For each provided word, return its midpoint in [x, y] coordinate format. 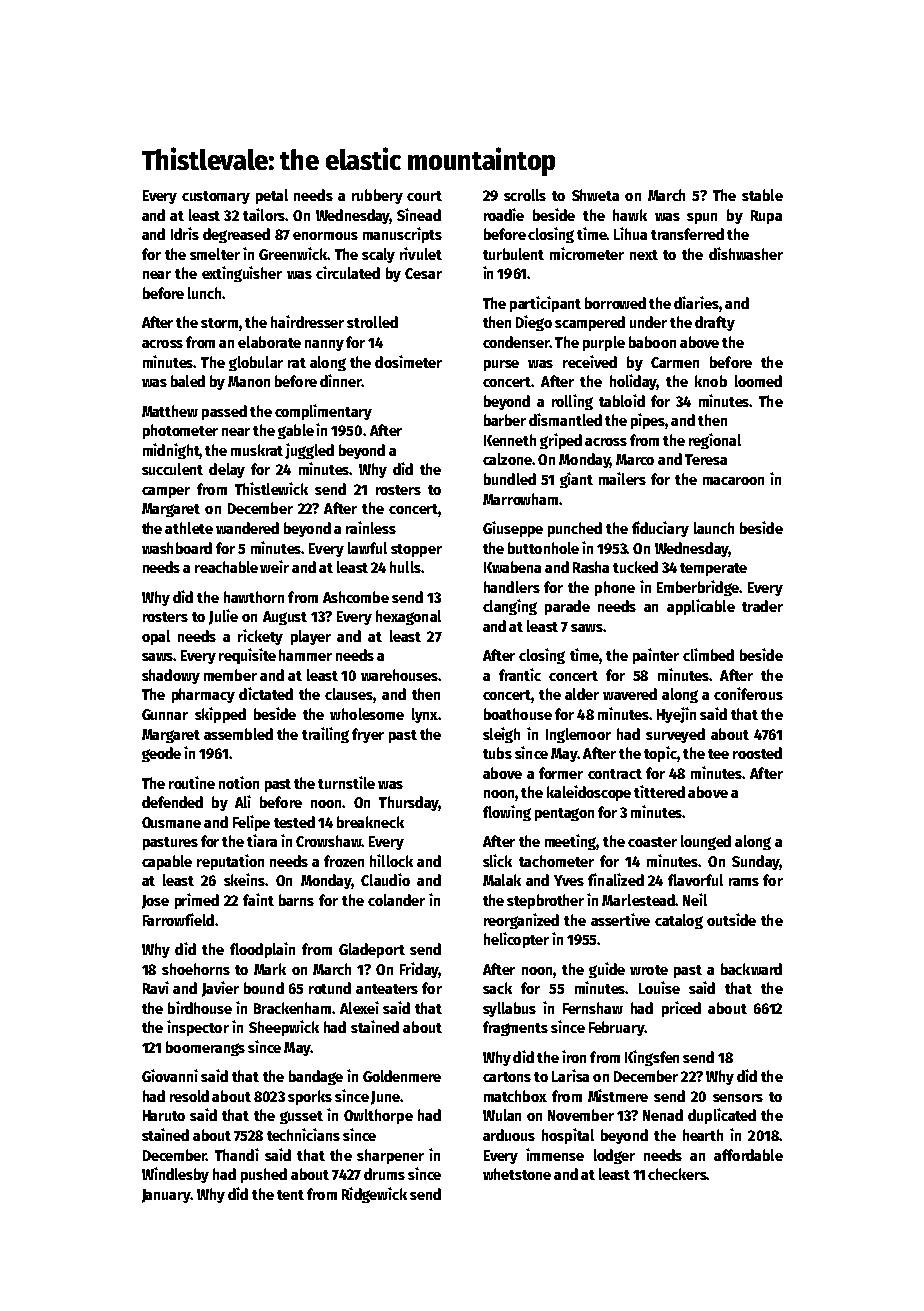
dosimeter [408, 361]
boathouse [518, 714]
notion [239, 782]
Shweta [595, 195]
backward [751, 969]
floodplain [262, 950]
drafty [715, 323]
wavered [630, 694]
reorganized [521, 921]
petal [272, 196]
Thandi [237, 1154]
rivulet [421, 253]
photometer [180, 431]
